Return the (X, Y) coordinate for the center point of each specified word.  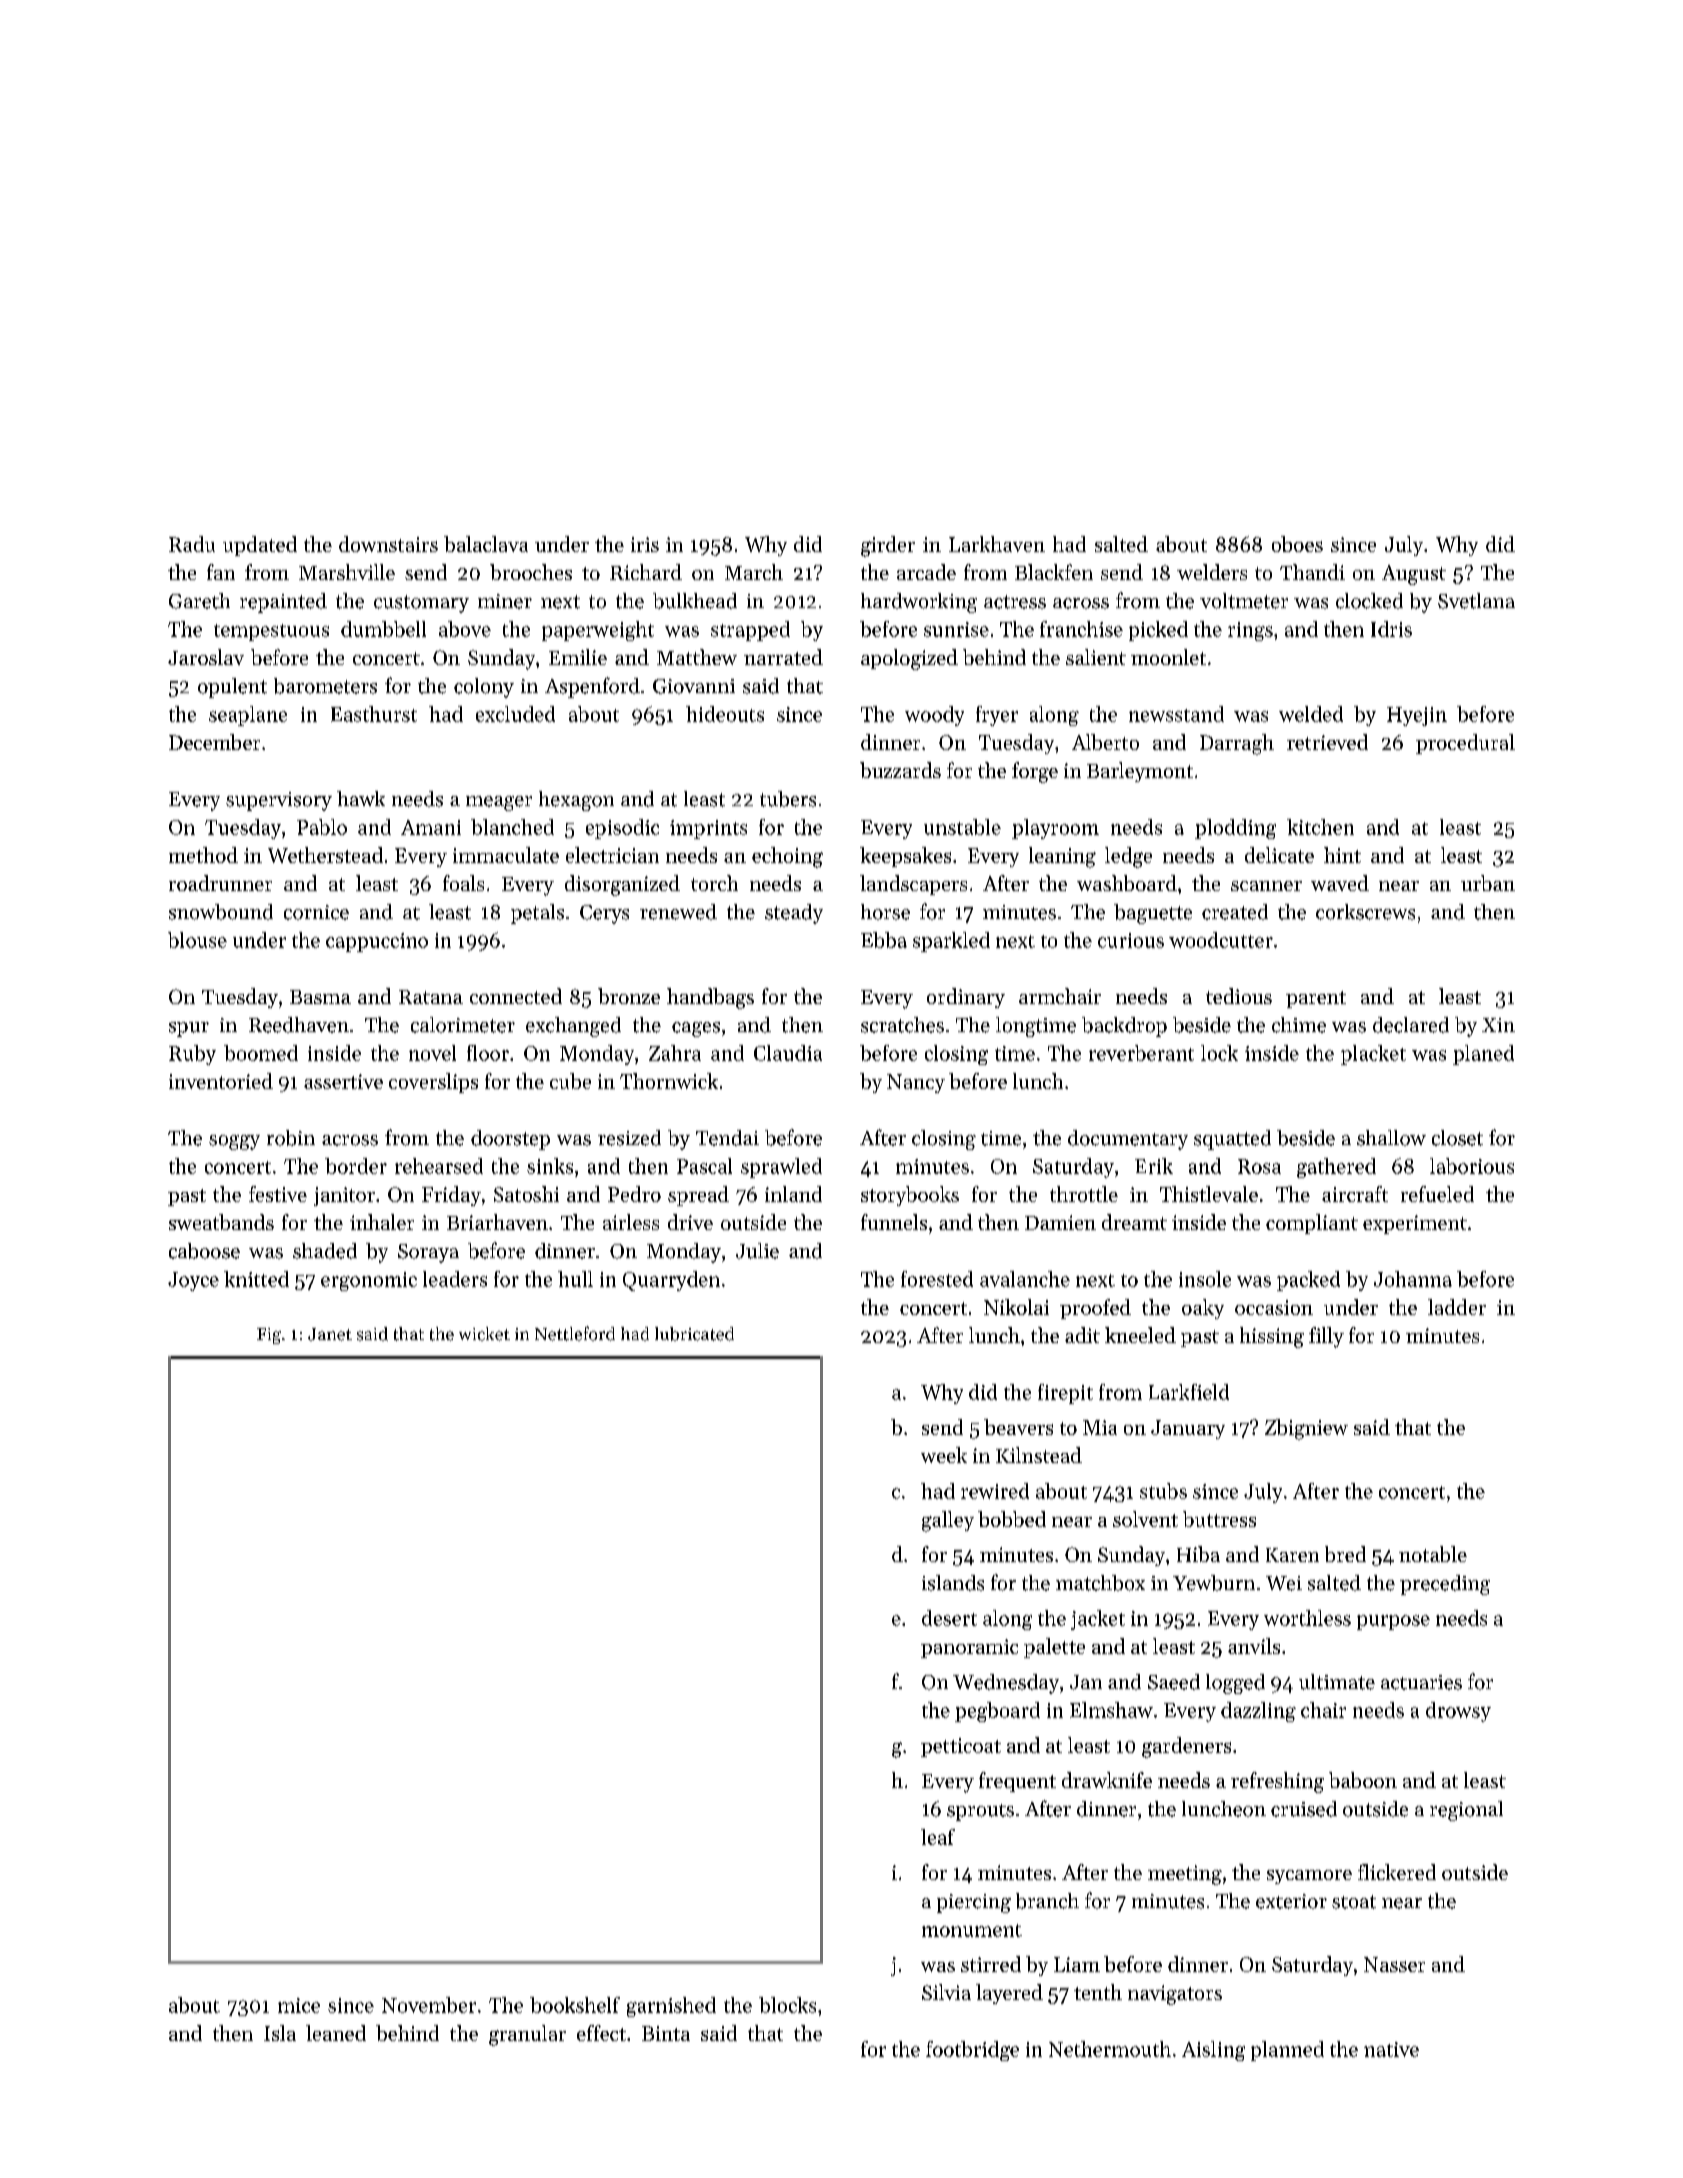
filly (1326, 1337)
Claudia (788, 1053)
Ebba (884, 940)
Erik (1154, 1166)
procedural (1465, 744)
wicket (484, 1334)
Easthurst (374, 714)
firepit (1065, 1394)
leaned (336, 2033)
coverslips (433, 1083)
